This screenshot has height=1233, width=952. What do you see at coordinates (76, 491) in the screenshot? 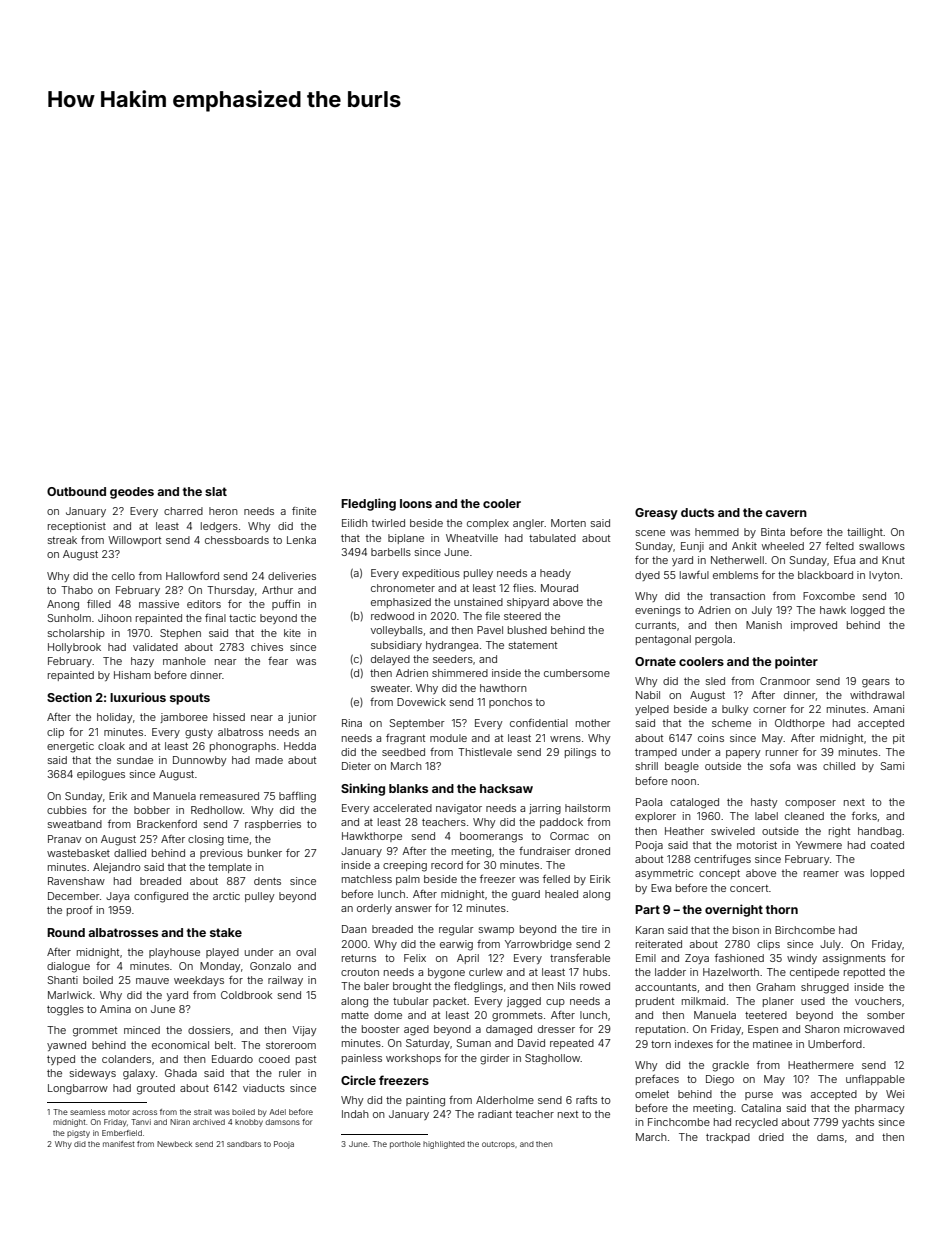
I see `Outbound` at bounding box center [76, 491].
